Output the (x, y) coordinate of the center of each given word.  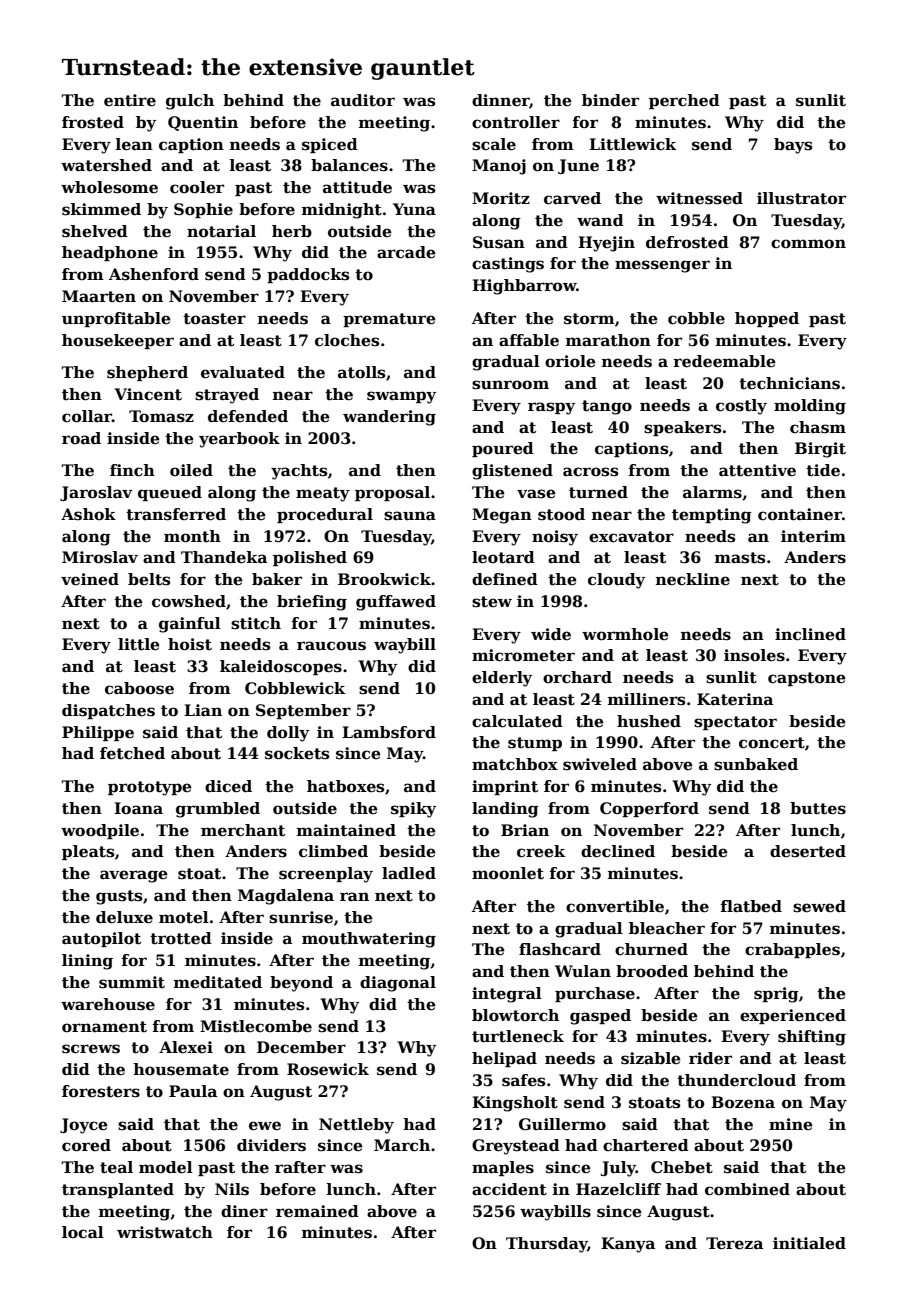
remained (317, 1211)
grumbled (218, 810)
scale (494, 144)
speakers (682, 428)
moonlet (508, 873)
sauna (410, 516)
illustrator (801, 198)
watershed (106, 165)
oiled (191, 470)
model (166, 1167)
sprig (776, 995)
